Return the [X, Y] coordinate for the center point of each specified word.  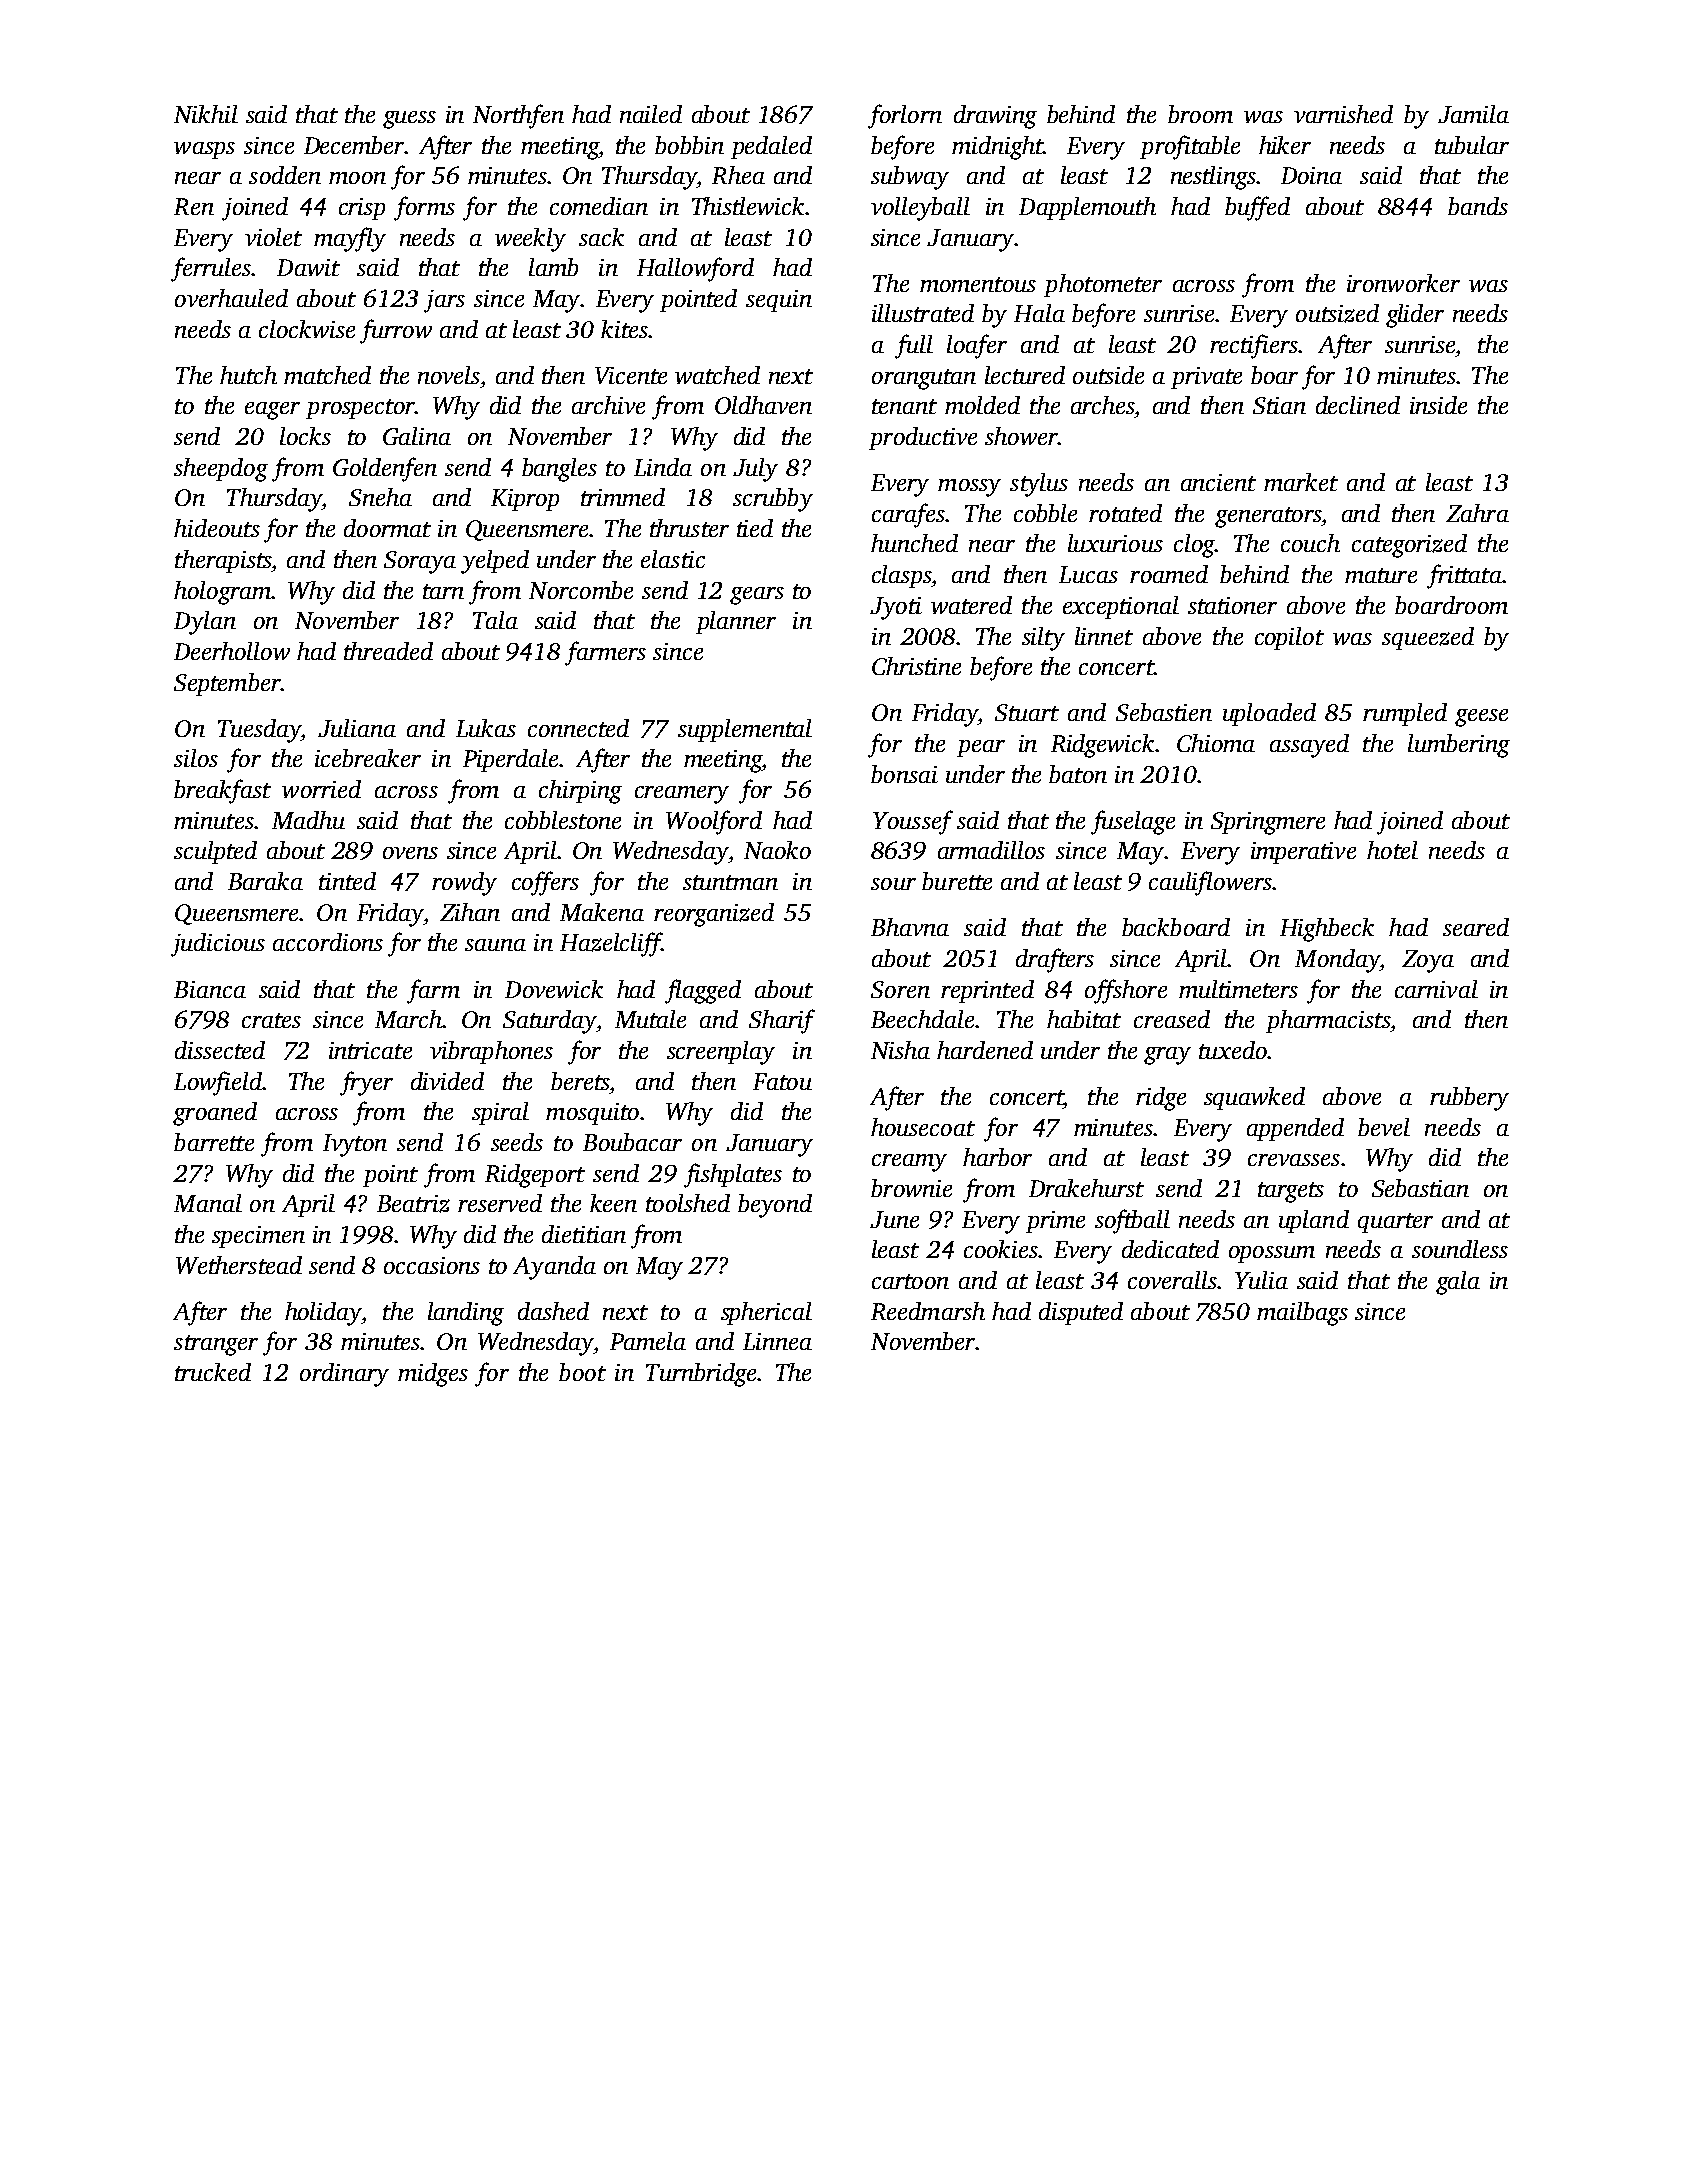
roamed [1169, 574]
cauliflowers [1210, 883]
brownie [911, 1188]
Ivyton [355, 1145]
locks [305, 436]
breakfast [222, 791]
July [755, 470]
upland [1314, 1221]
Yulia [1261, 1280]
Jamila [1473, 114]
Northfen [518, 116]
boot [582, 1372]
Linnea [777, 1341]
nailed [651, 114]
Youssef [913, 822]
